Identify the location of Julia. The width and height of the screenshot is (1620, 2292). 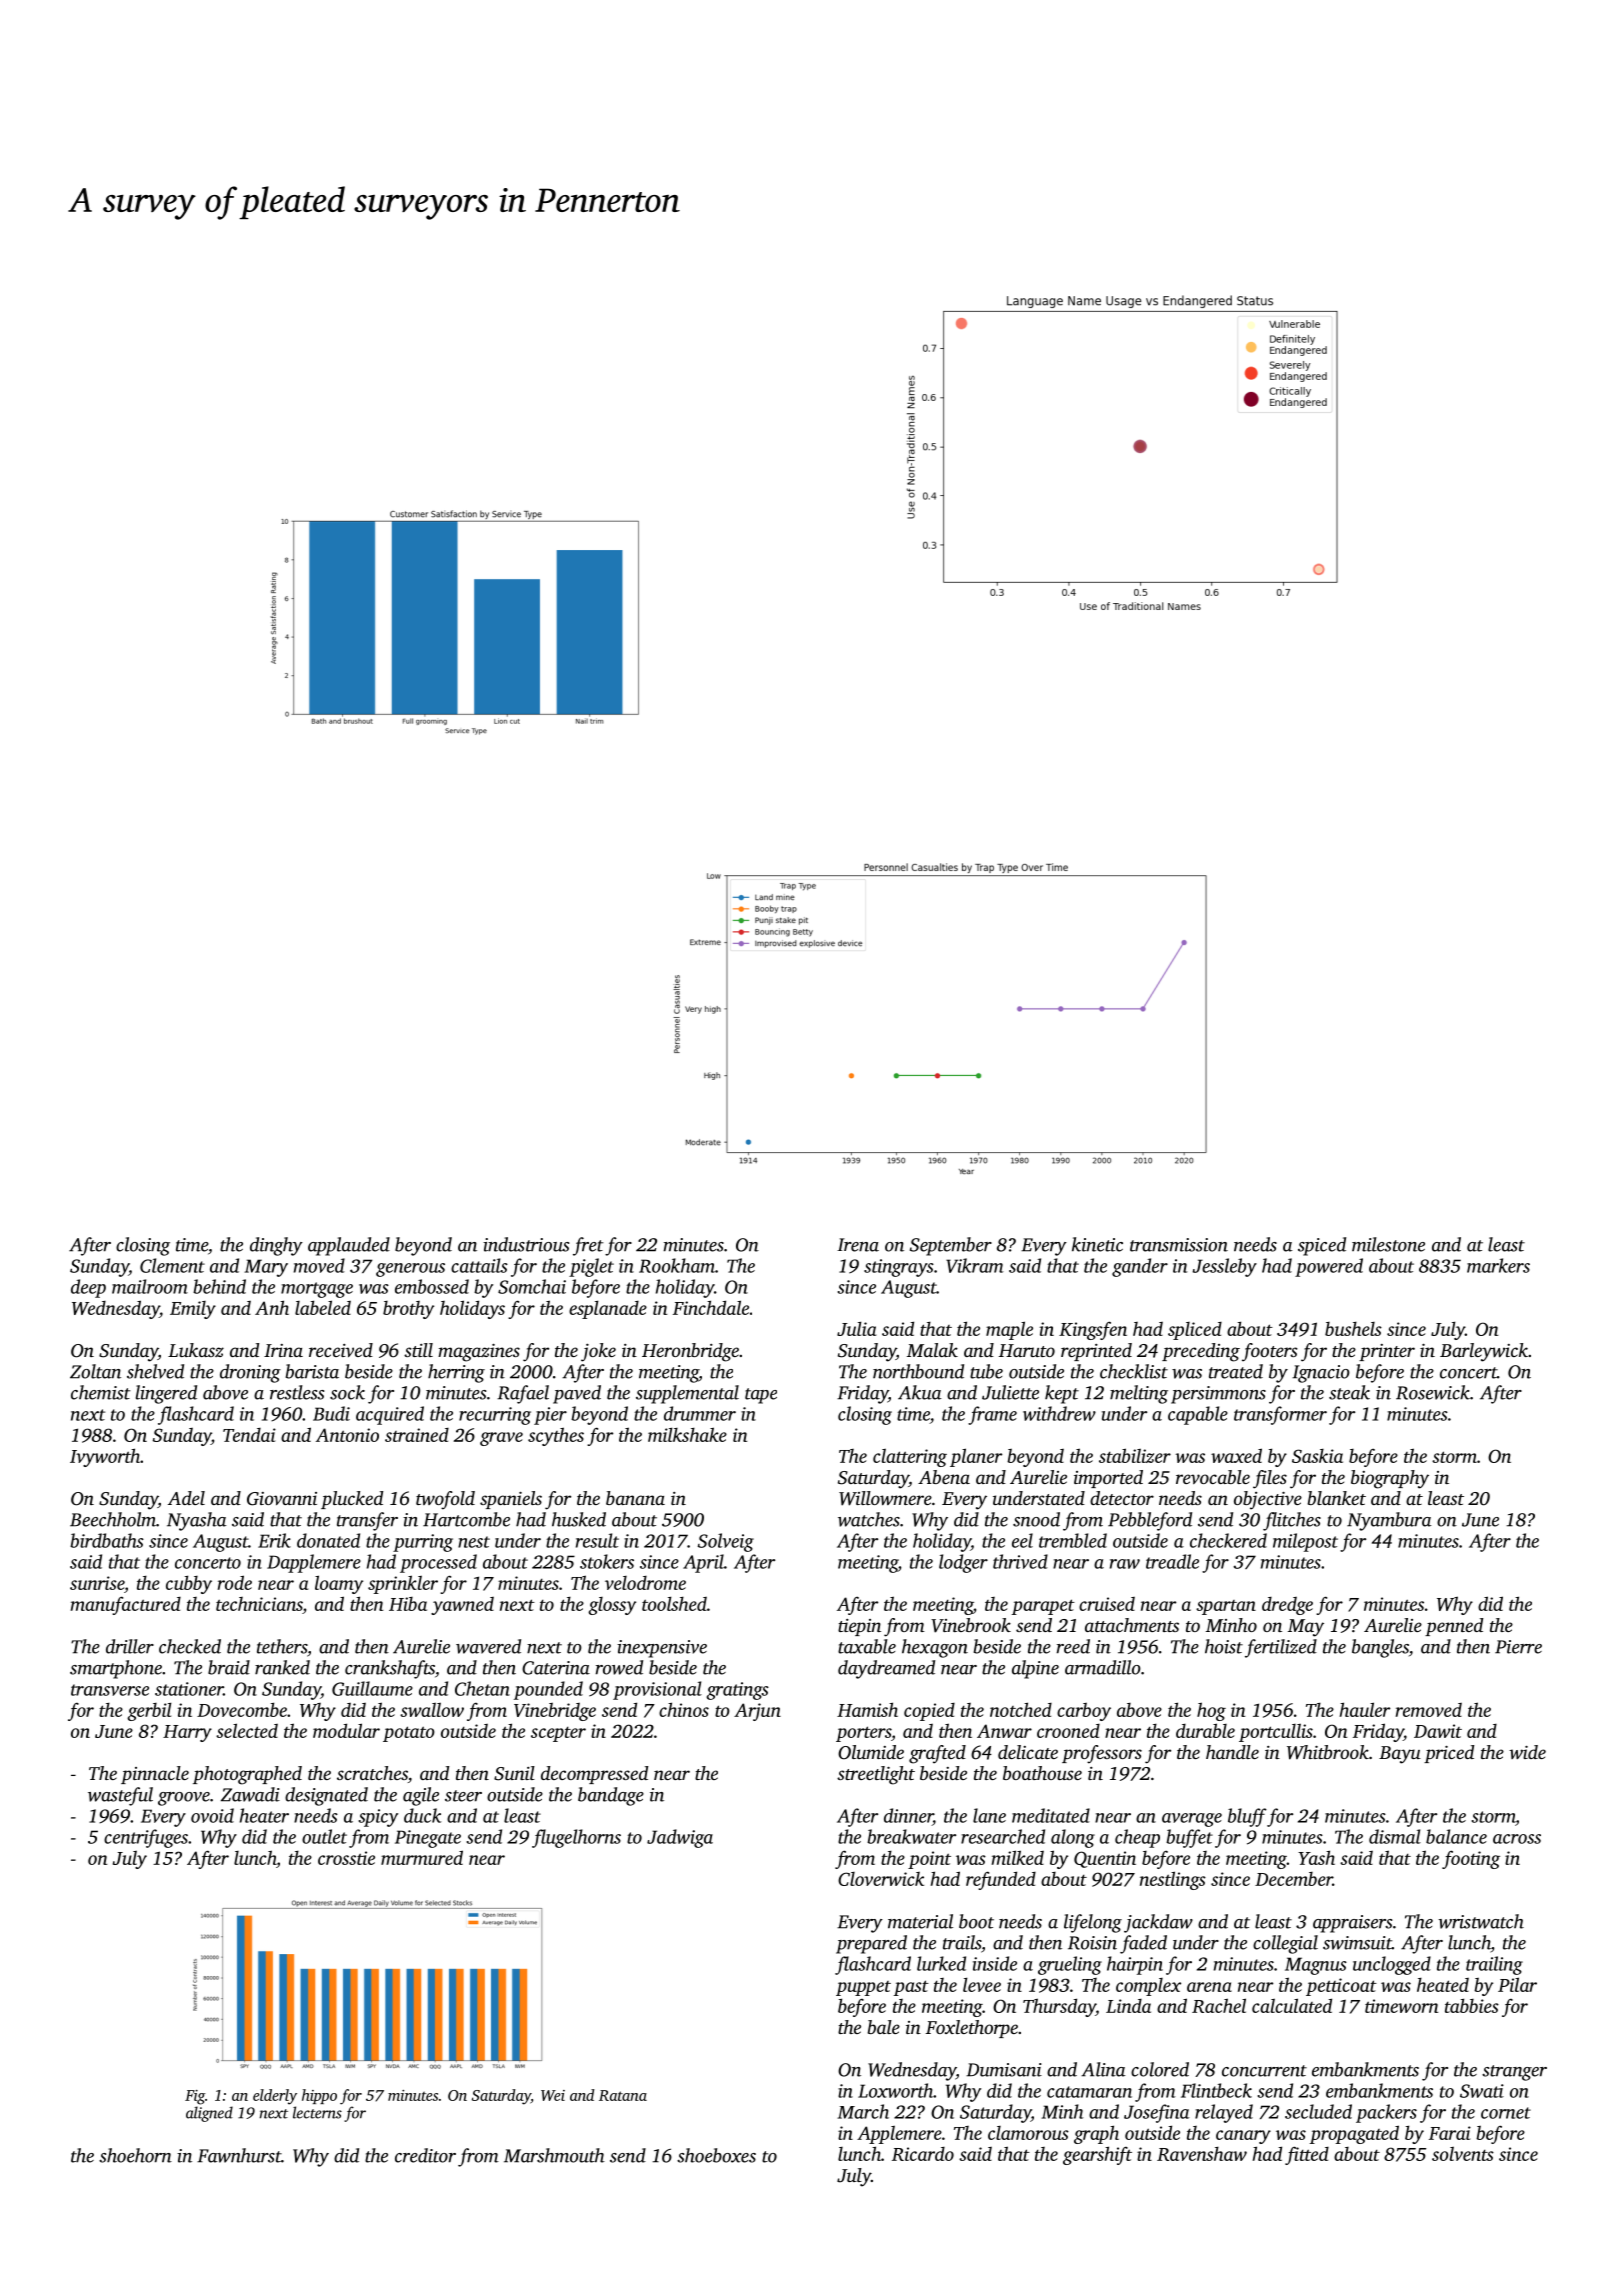
(856, 1328).
